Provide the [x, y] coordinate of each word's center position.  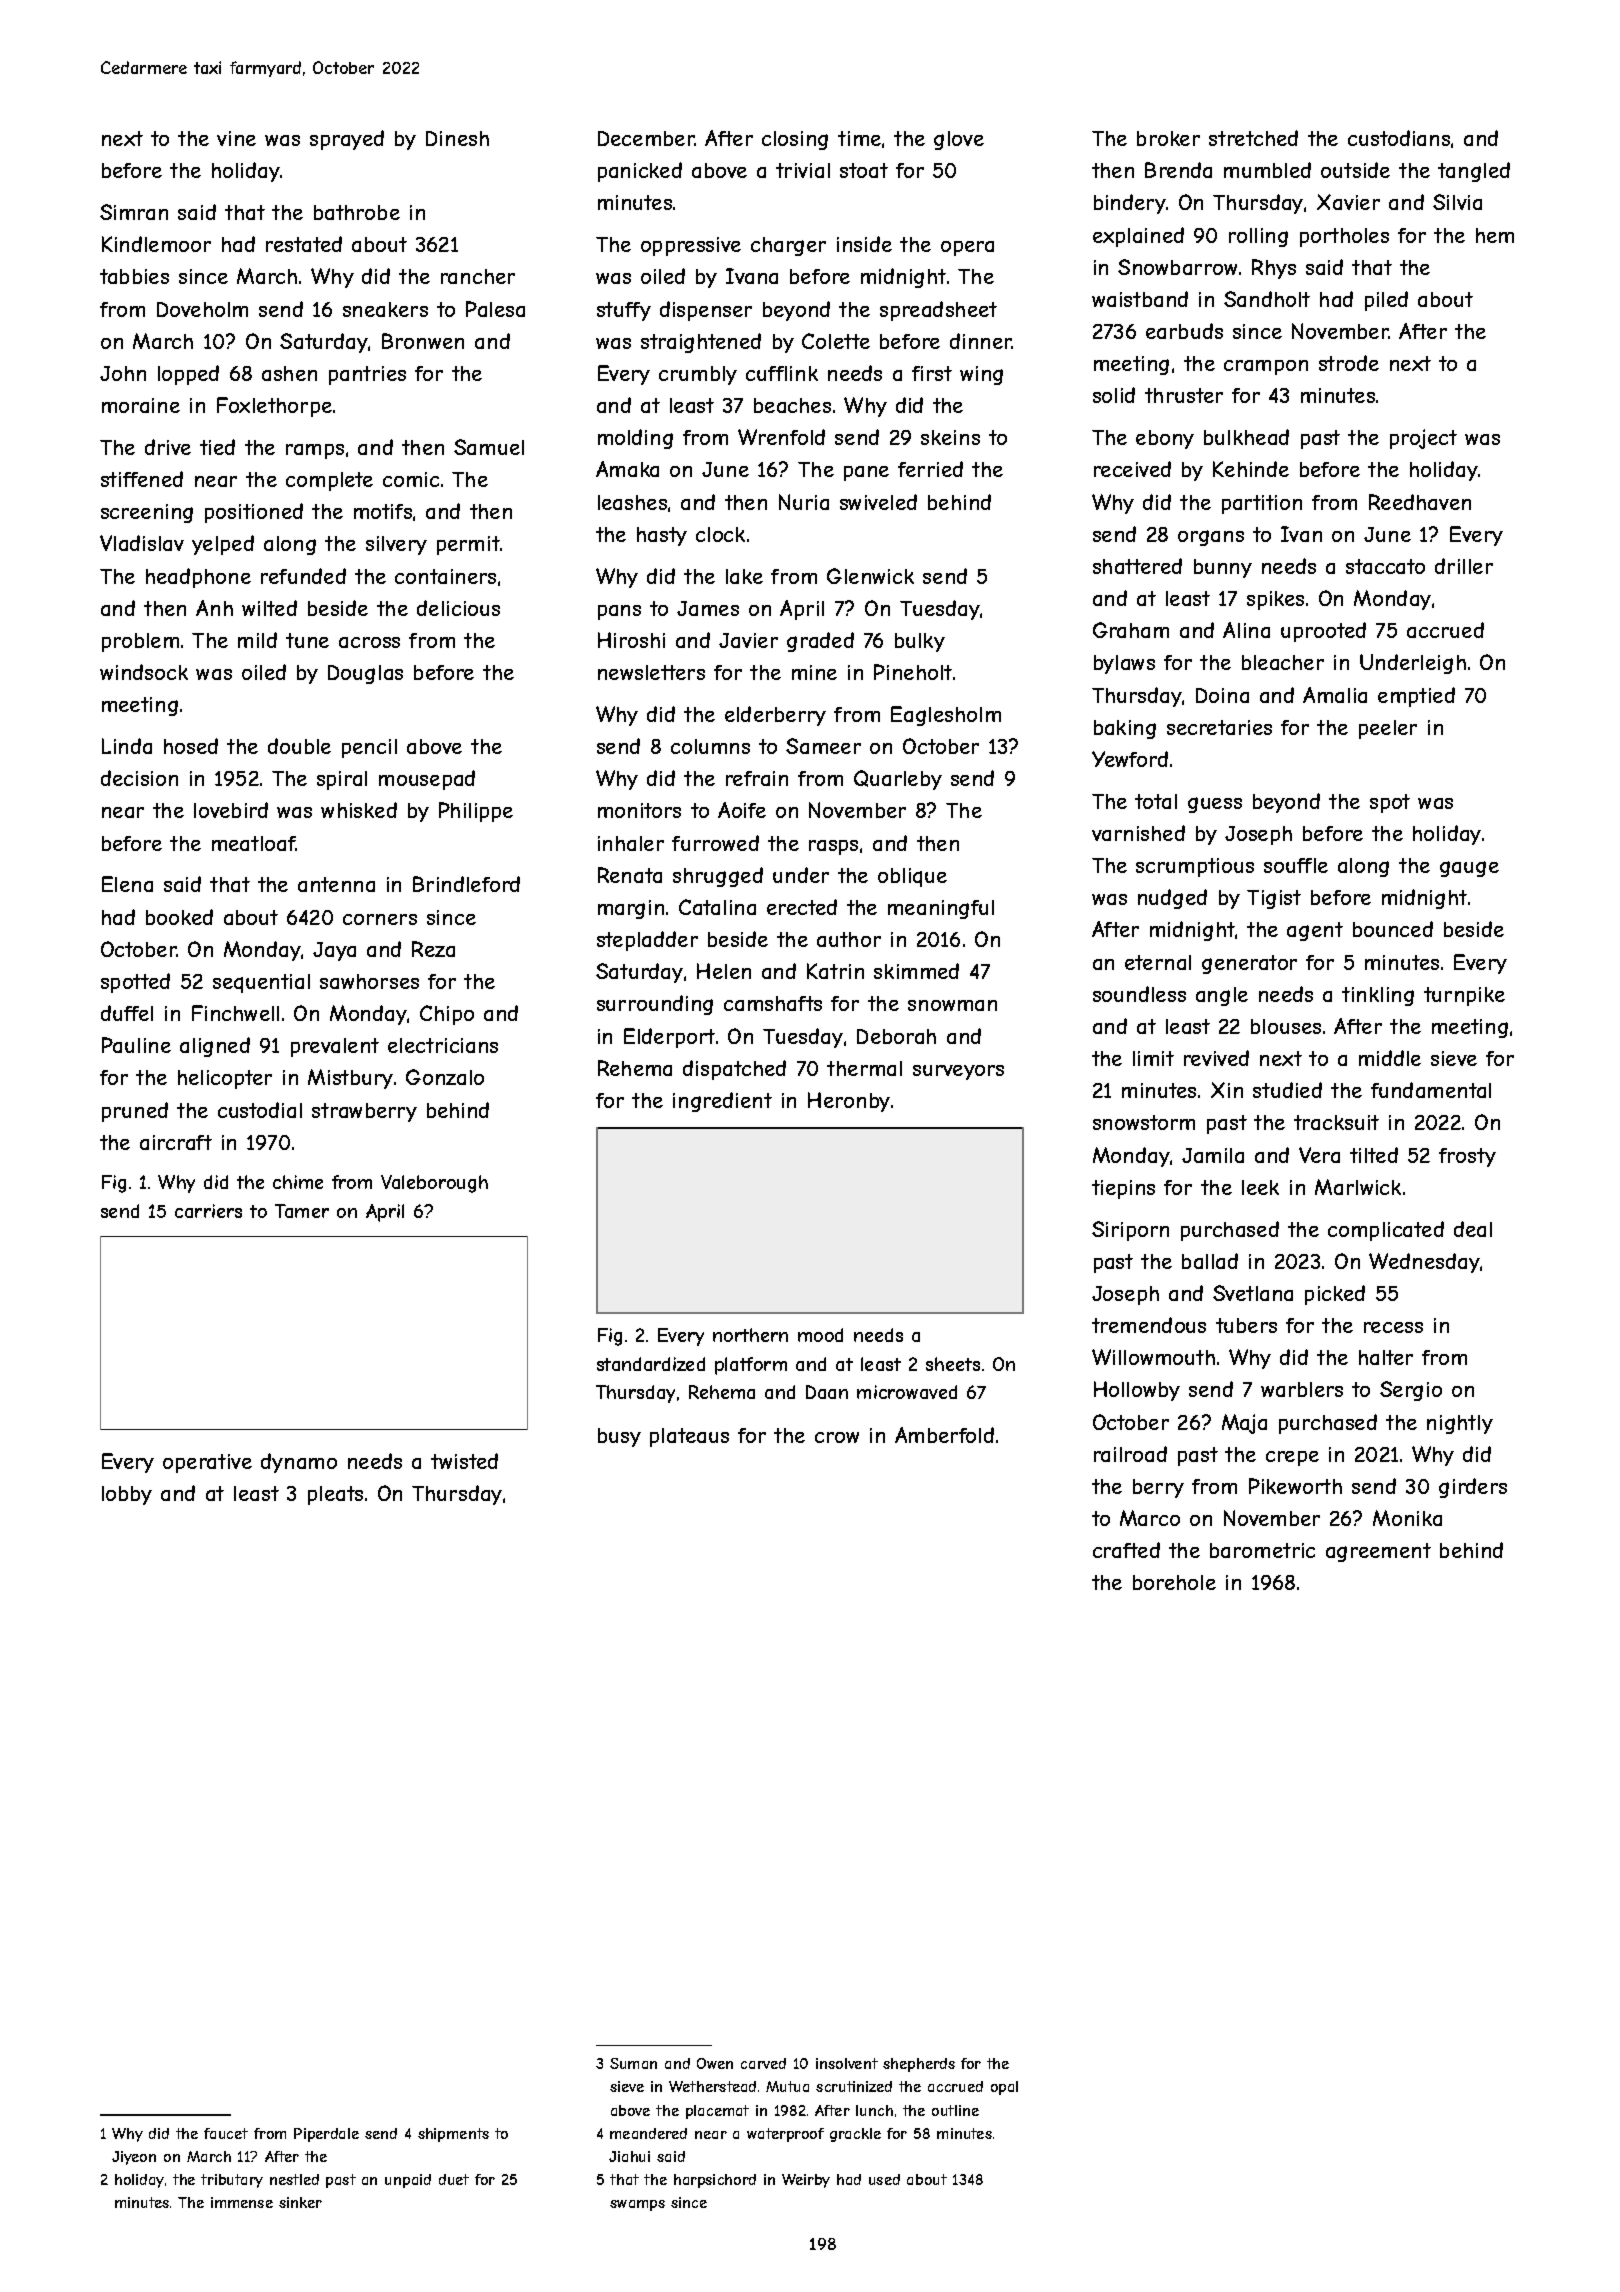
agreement [1378, 1552]
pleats [335, 1495]
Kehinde [1251, 469]
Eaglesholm [946, 716]
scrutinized [854, 2086]
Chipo [447, 1015]
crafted [1126, 1550]
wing [981, 375]
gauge [1469, 869]
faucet [226, 2133]
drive [168, 447]
